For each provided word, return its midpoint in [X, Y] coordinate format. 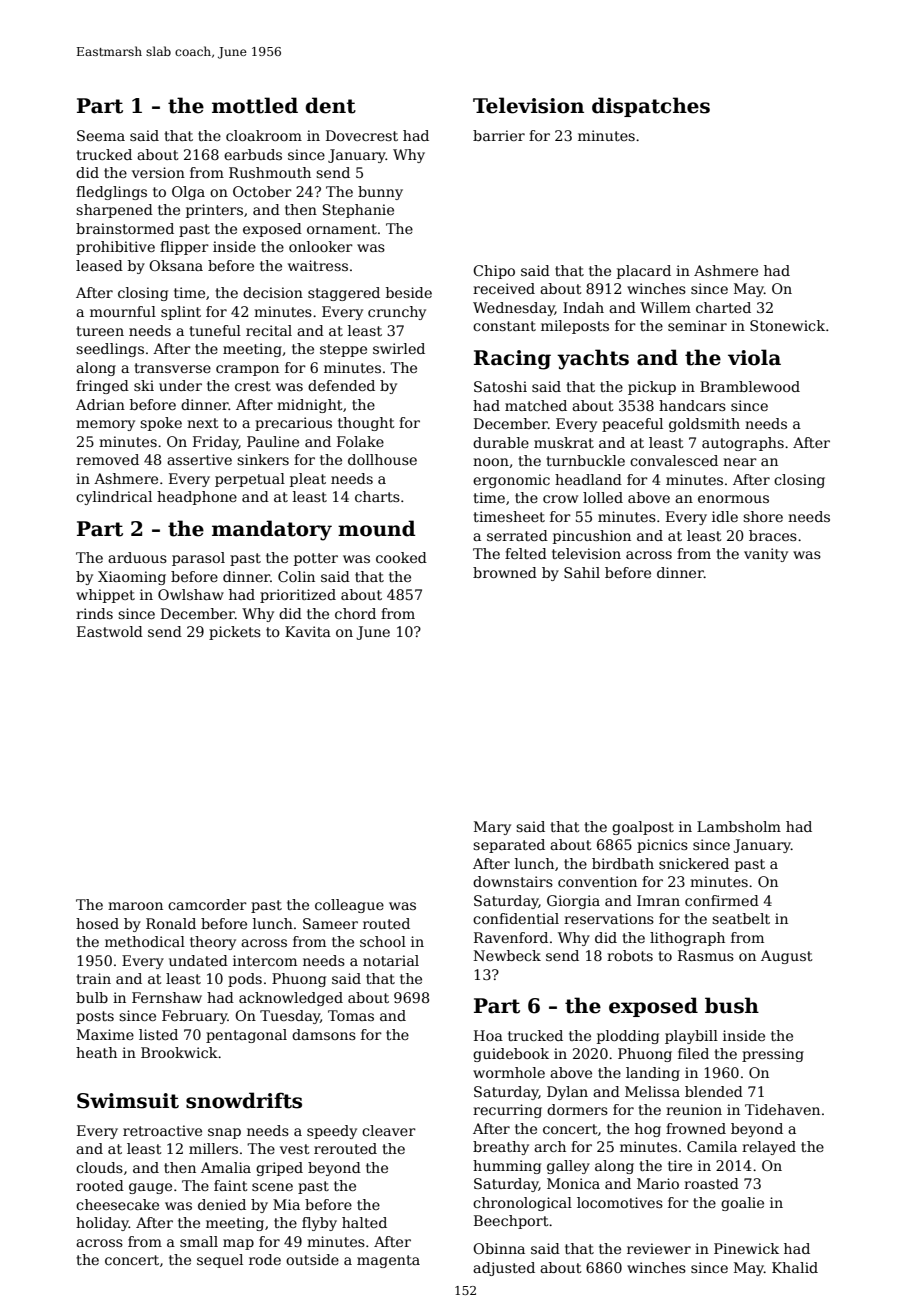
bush [732, 1005]
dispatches [651, 107]
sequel [220, 1261]
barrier [499, 135]
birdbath [623, 863]
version [158, 172]
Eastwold [110, 631]
